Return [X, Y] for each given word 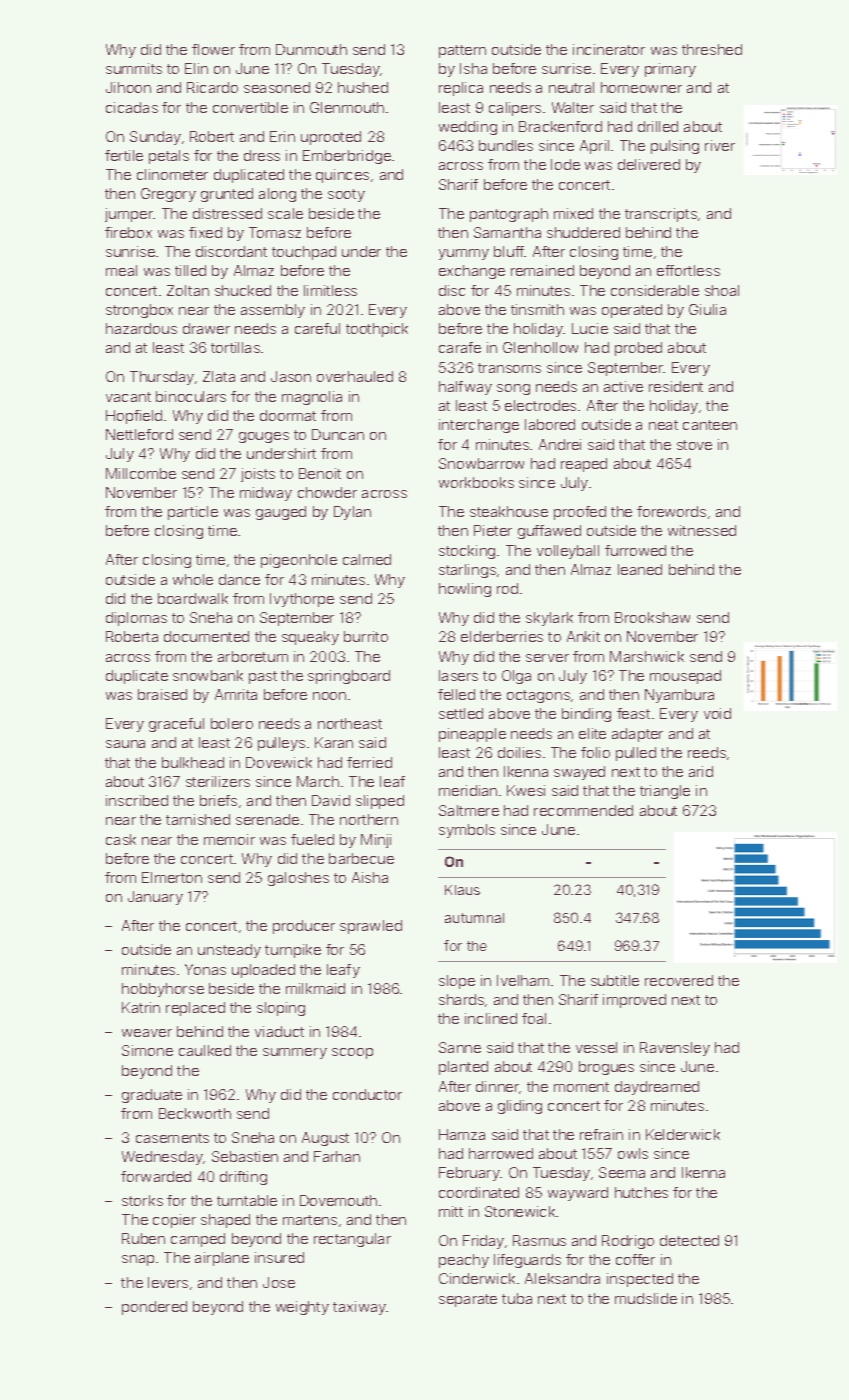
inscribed [137, 800]
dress [262, 155]
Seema [622, 1172]
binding [586, 715]
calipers [515, 109]
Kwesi [526, 790]
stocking [467, 552]
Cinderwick [477, 1278]
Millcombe [141, 473]
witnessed [702, 530]
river [720, 145]
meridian [468, 790]
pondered [154, 1308]
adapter [637, 735]
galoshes [298, 879]
